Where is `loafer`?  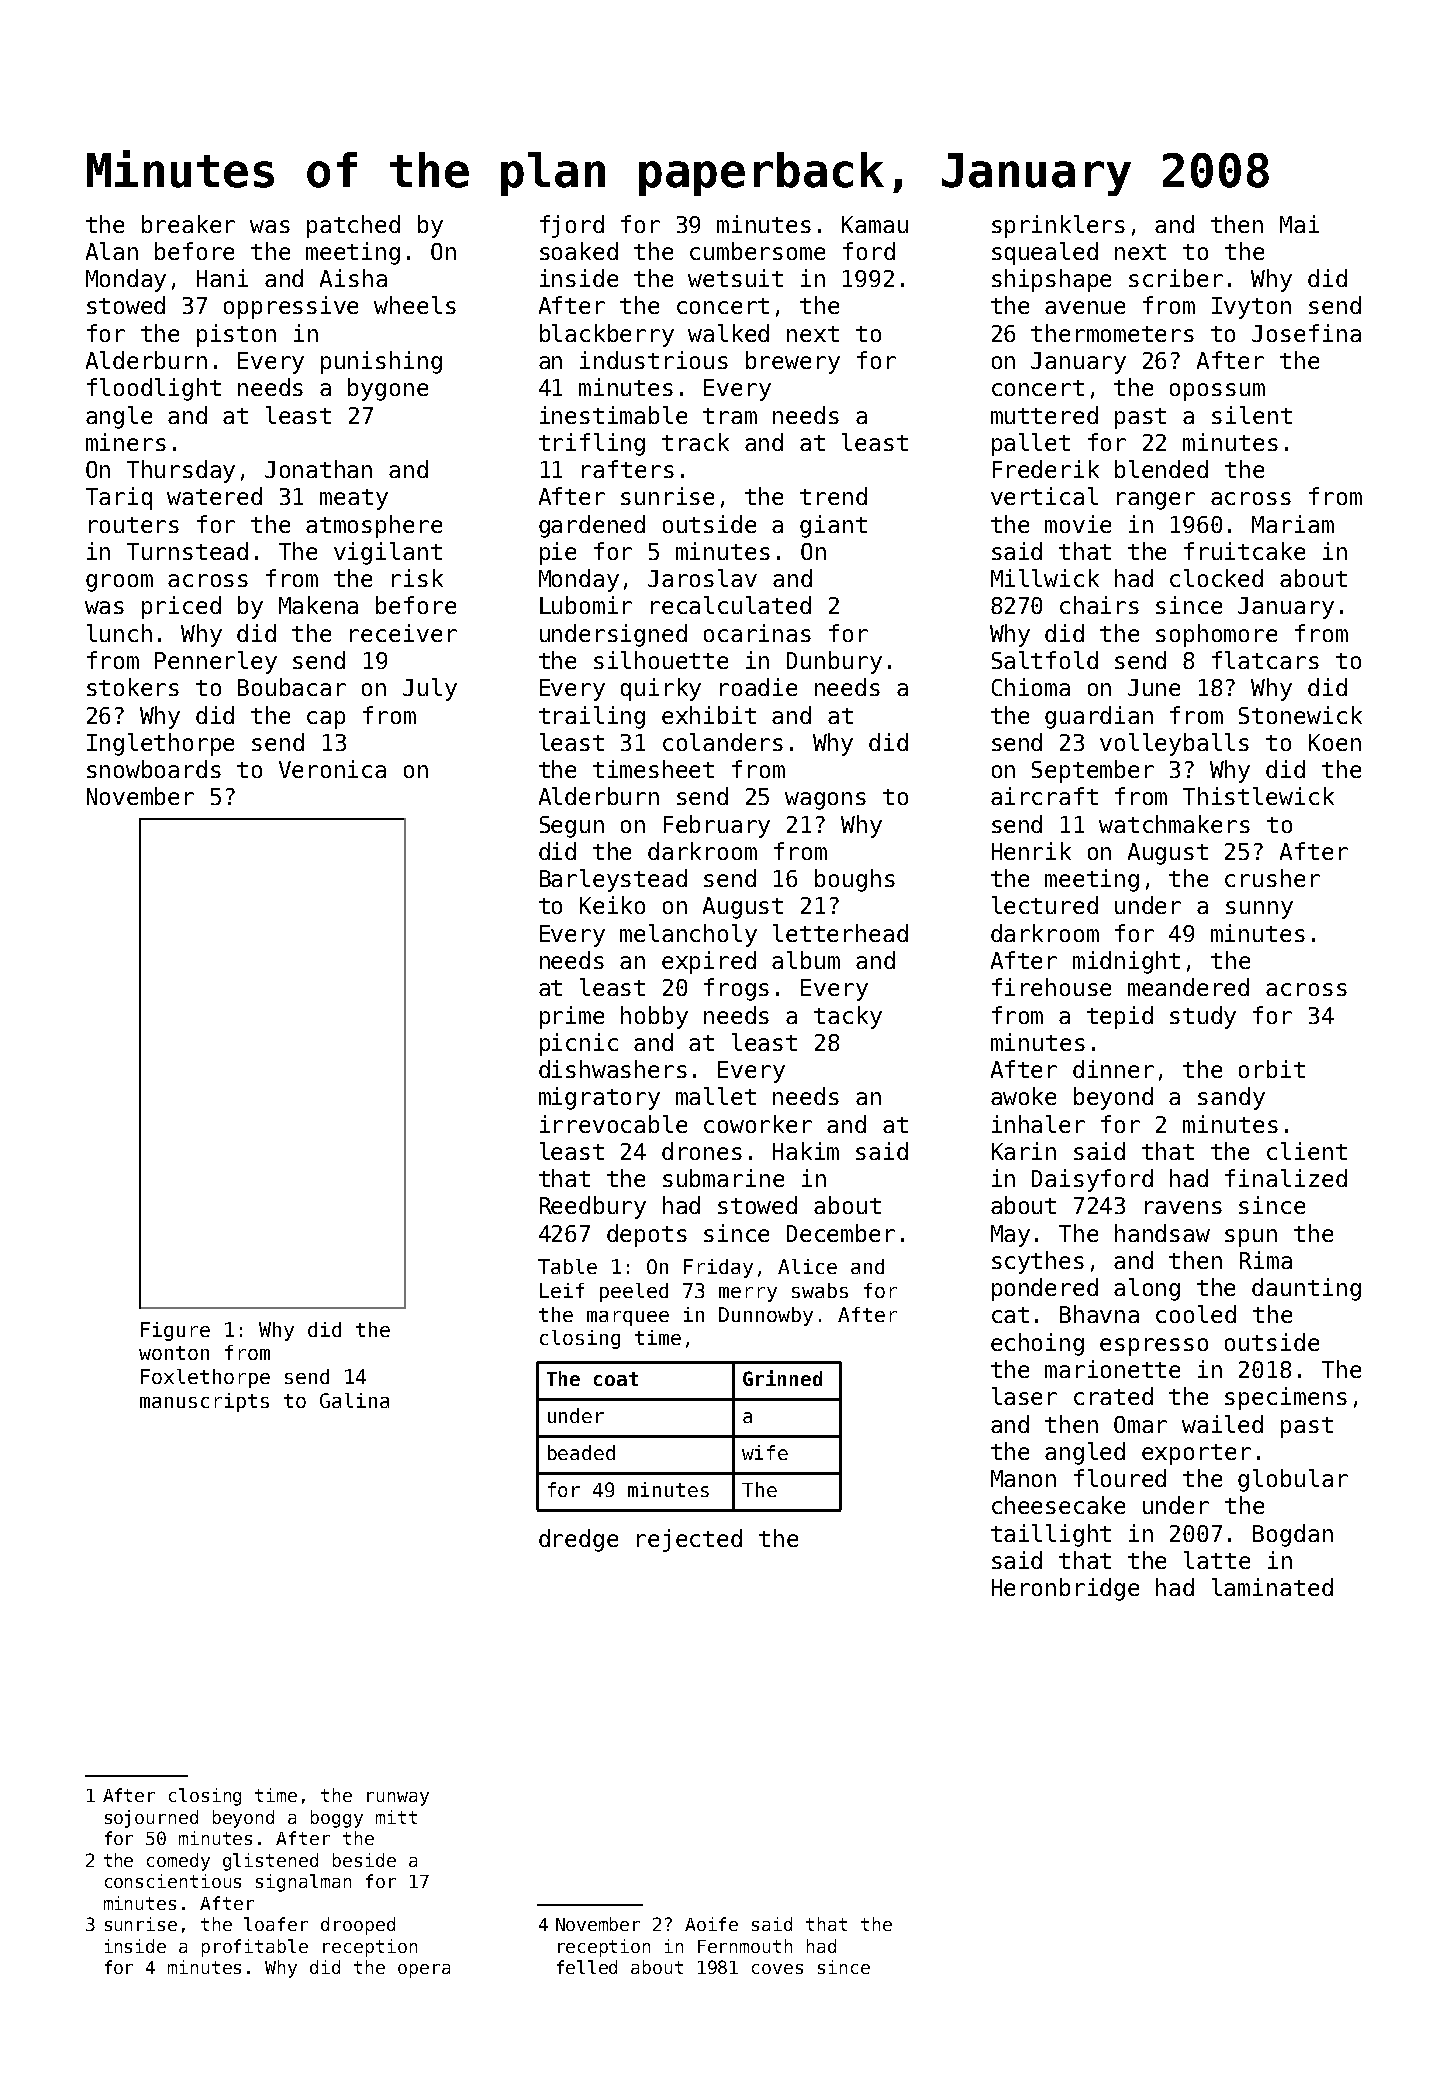
loafer is located at coordinates (276, 1924).
